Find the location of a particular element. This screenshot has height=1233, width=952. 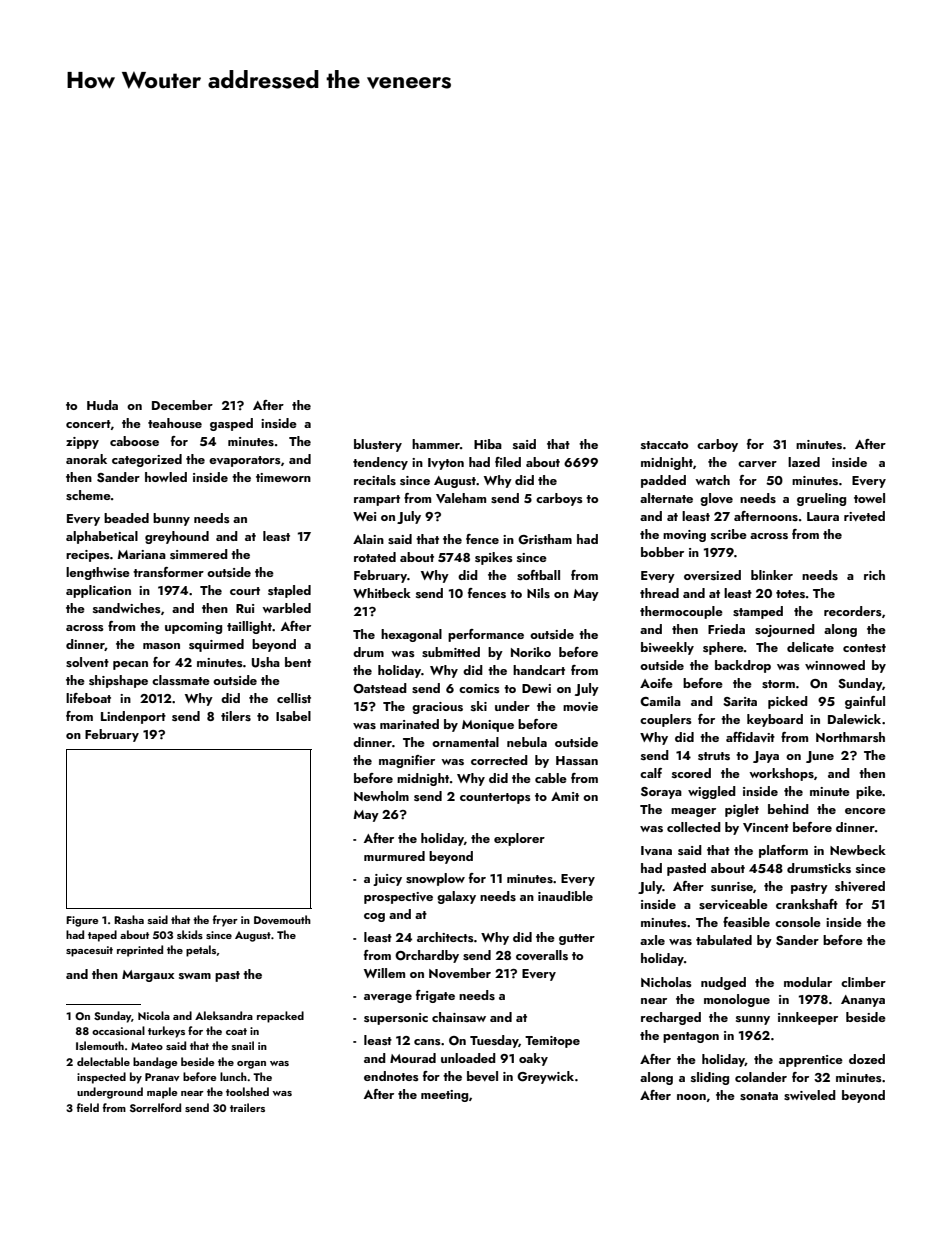

Margaux is located at coordinates (148, 976).
